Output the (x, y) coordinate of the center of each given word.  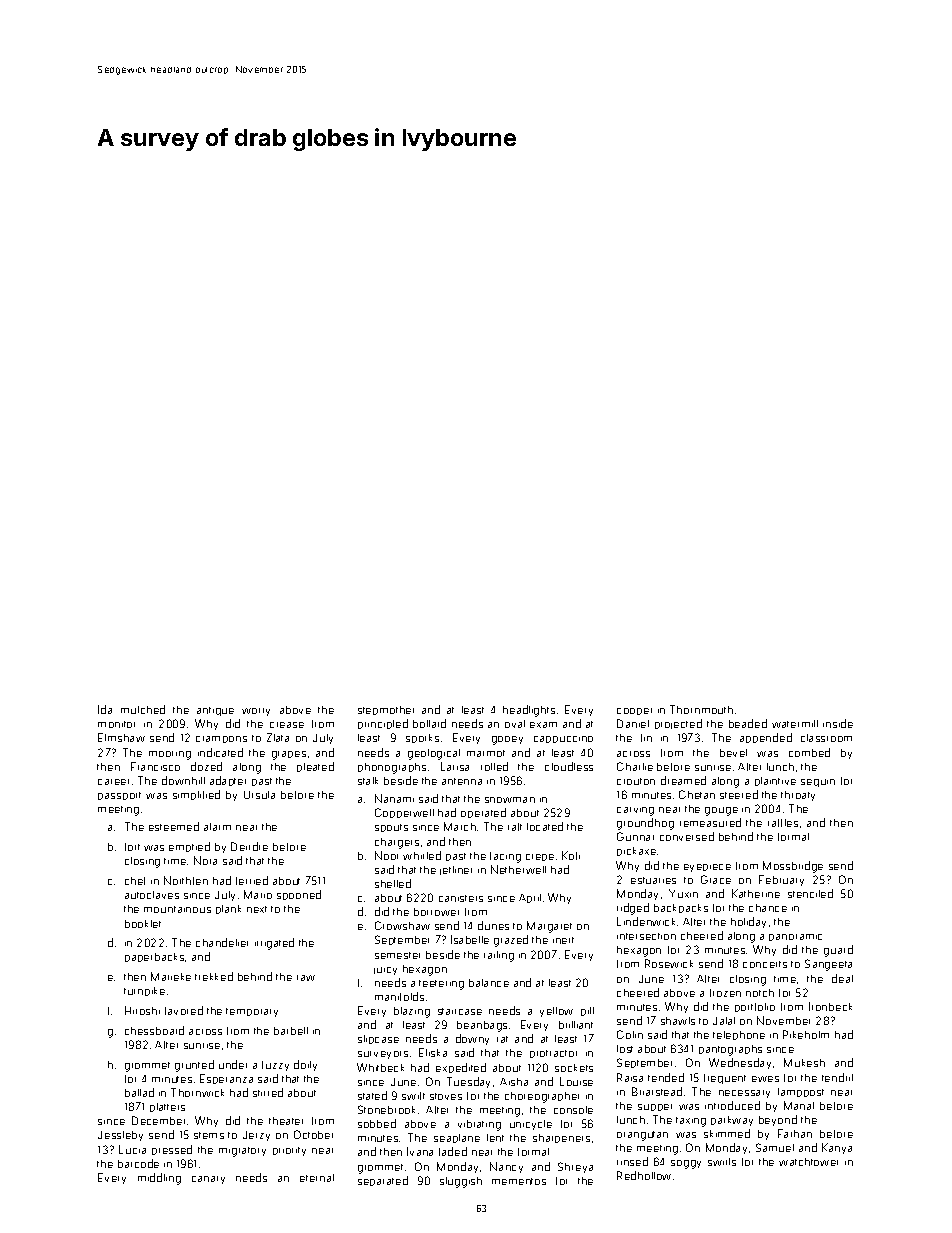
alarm (217, 827)
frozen (725, 993)
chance (768, 908)
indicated (220, 752)
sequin (818, 783)
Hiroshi (142, 1010)
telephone (739, 1035)
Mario (258, 894)
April (530, 898)
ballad (139, 1092)
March (460, 826)
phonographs (392, 768)
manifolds (399, 996)
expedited (461, 1068)
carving (635, 811)
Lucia (132, 1149)
